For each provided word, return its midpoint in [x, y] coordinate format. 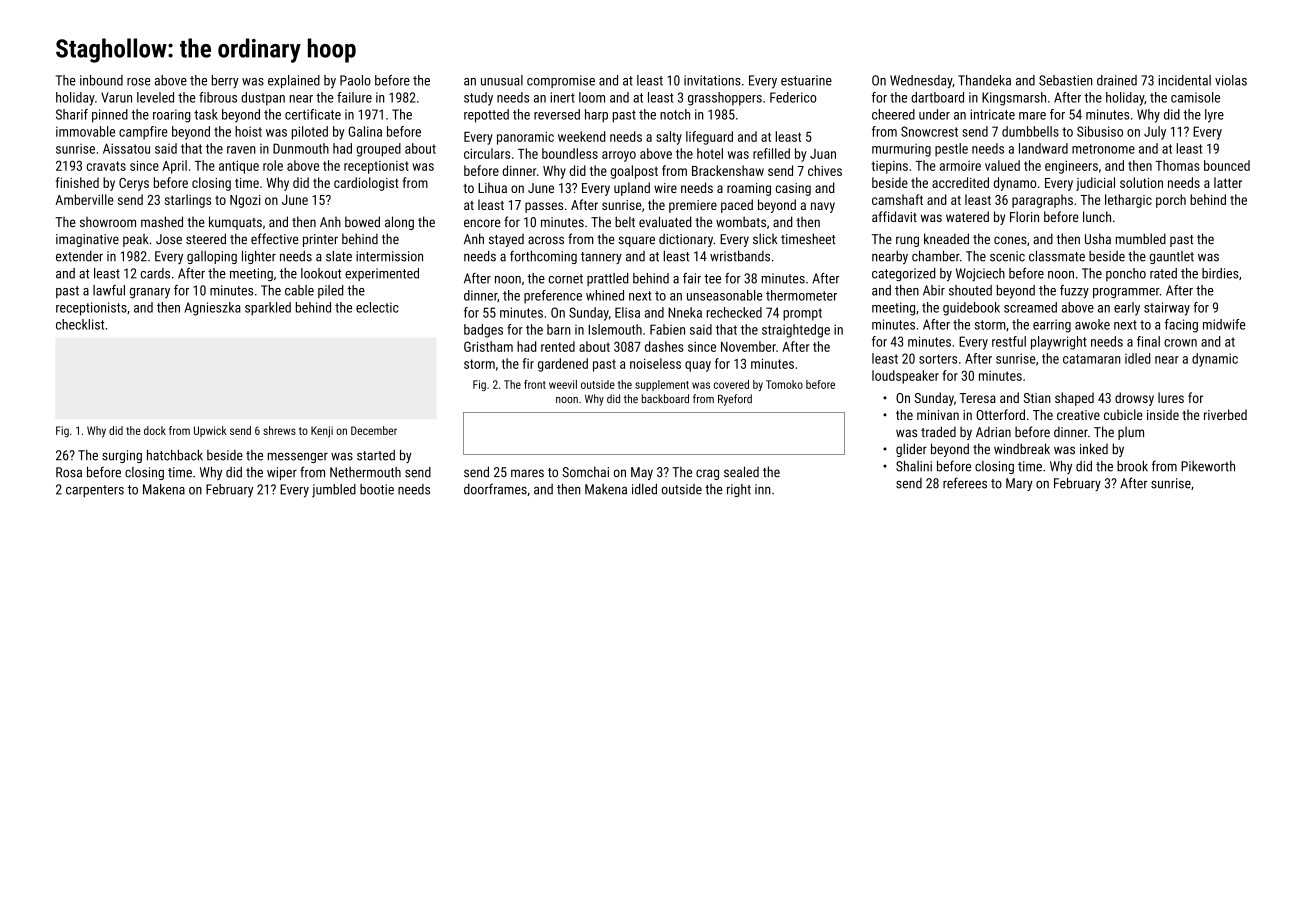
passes [544, 207]
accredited [960, 182]
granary [150, 293]
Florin [1024, 216]
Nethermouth [365, 472]
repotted [486, 116]
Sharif [72, 114]
